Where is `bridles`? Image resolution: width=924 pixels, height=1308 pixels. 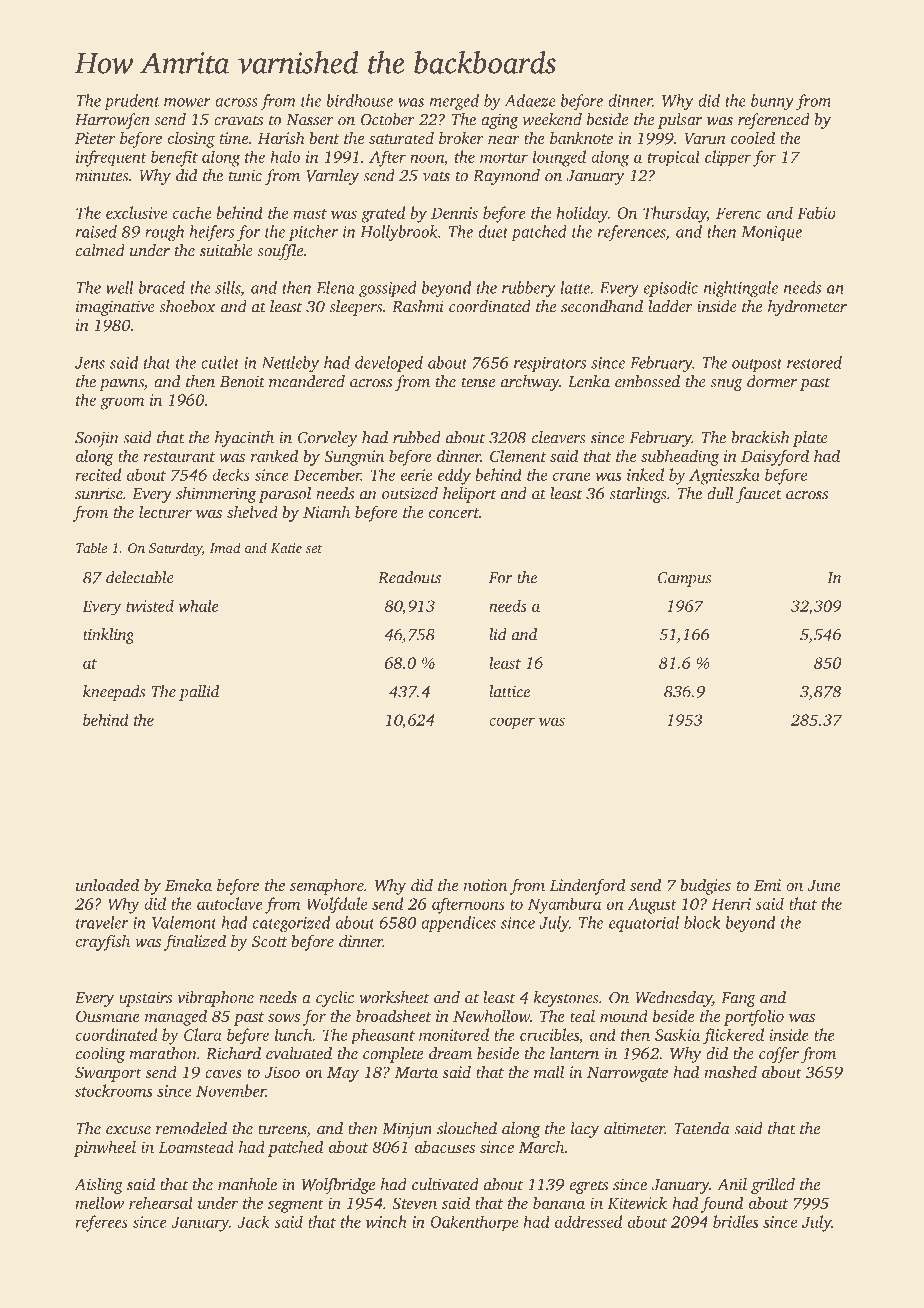 bridles is located at coordinates (735, 1221).
